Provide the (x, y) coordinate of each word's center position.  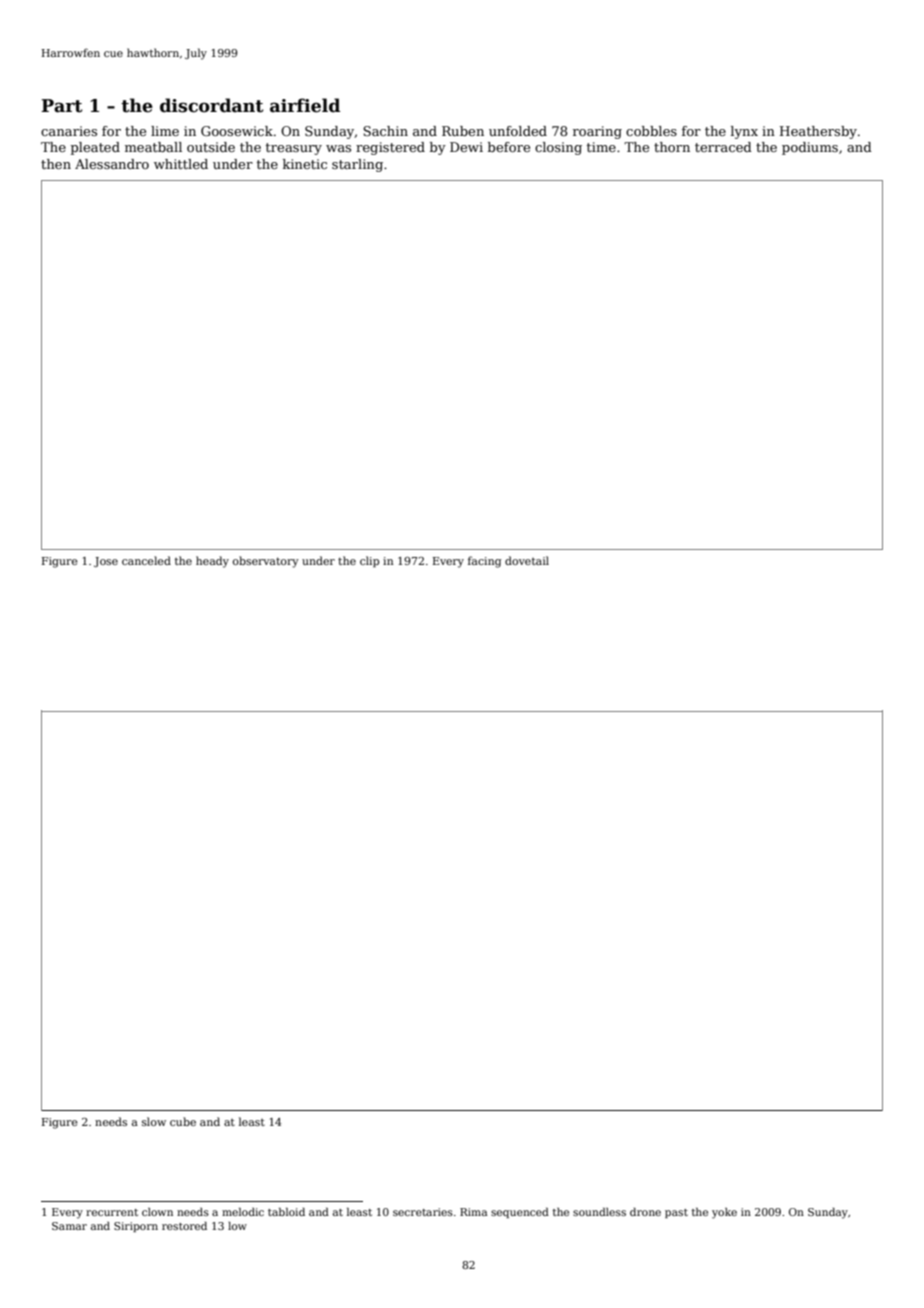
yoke (724, 1213)
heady (212, 562)
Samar (69, 1226)
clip (369, 562)
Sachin (385, 131)
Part (61, 106)
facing (484, 562)
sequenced (520, 1213)
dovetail (527, 560)
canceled (146, 560)
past (676, 1213)
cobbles (651, 131)
